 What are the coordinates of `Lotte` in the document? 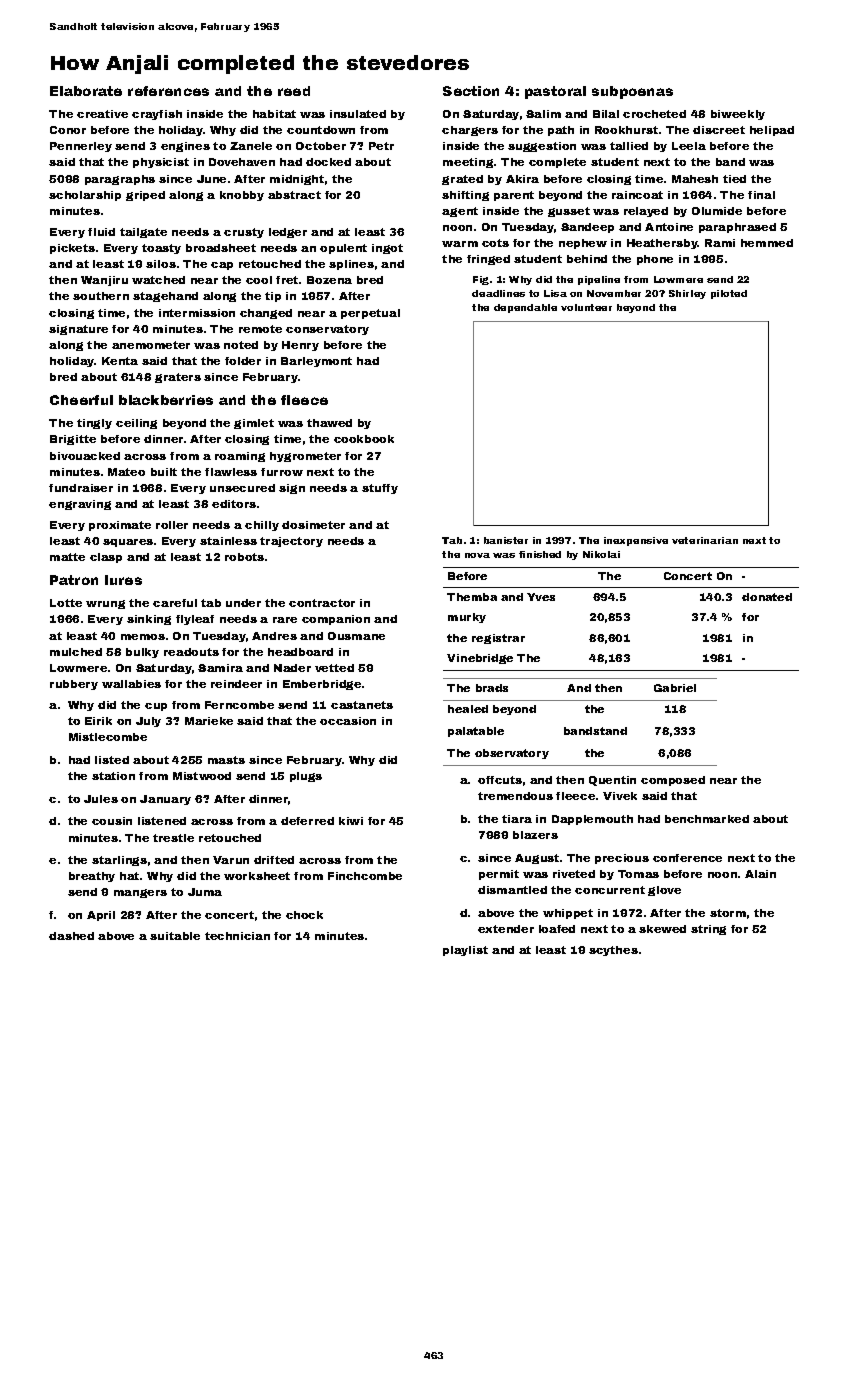 It's located at (66, 603).
